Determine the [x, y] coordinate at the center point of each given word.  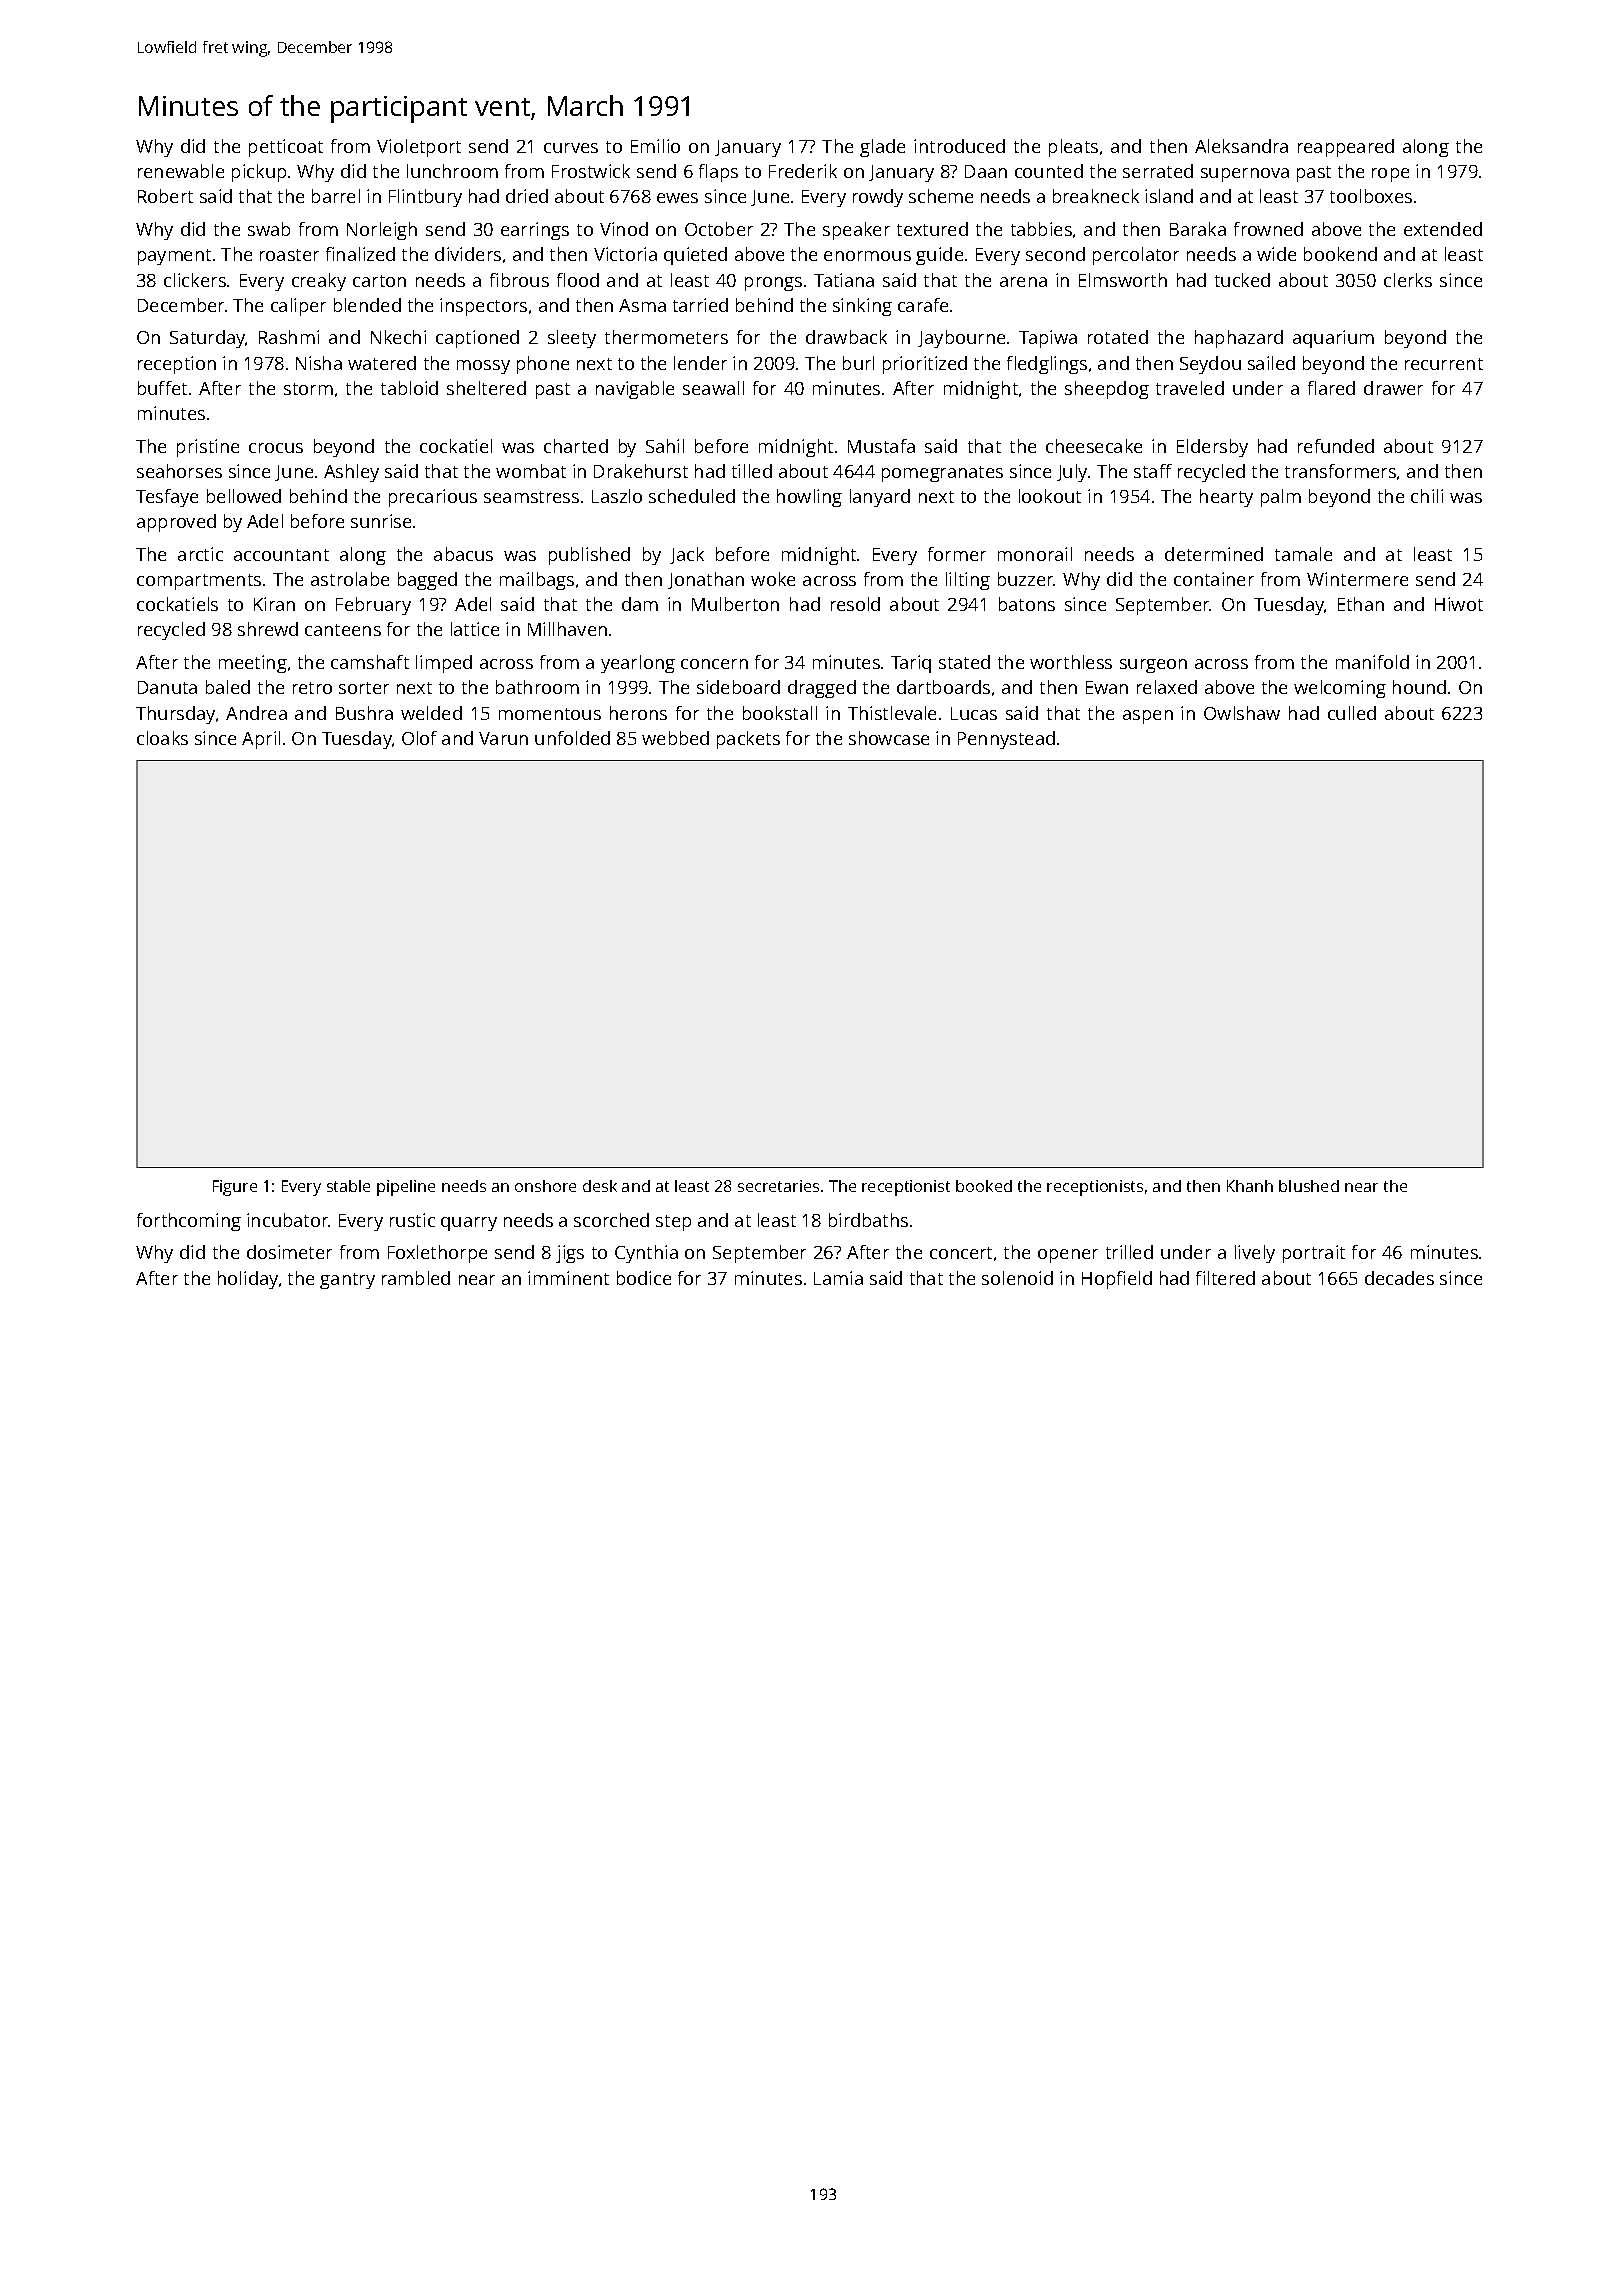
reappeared [1346, 148]
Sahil [665, 446]
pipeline [406, 1188]
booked [984, 1186]
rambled [416, 1278]
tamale [1303, 554]
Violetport [419, 148]
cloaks [162, 738]
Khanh [1250, 1186]
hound [1419, 687]
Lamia [838, 1278]
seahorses [179, 471]
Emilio [655, 146]
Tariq [911, 664]
